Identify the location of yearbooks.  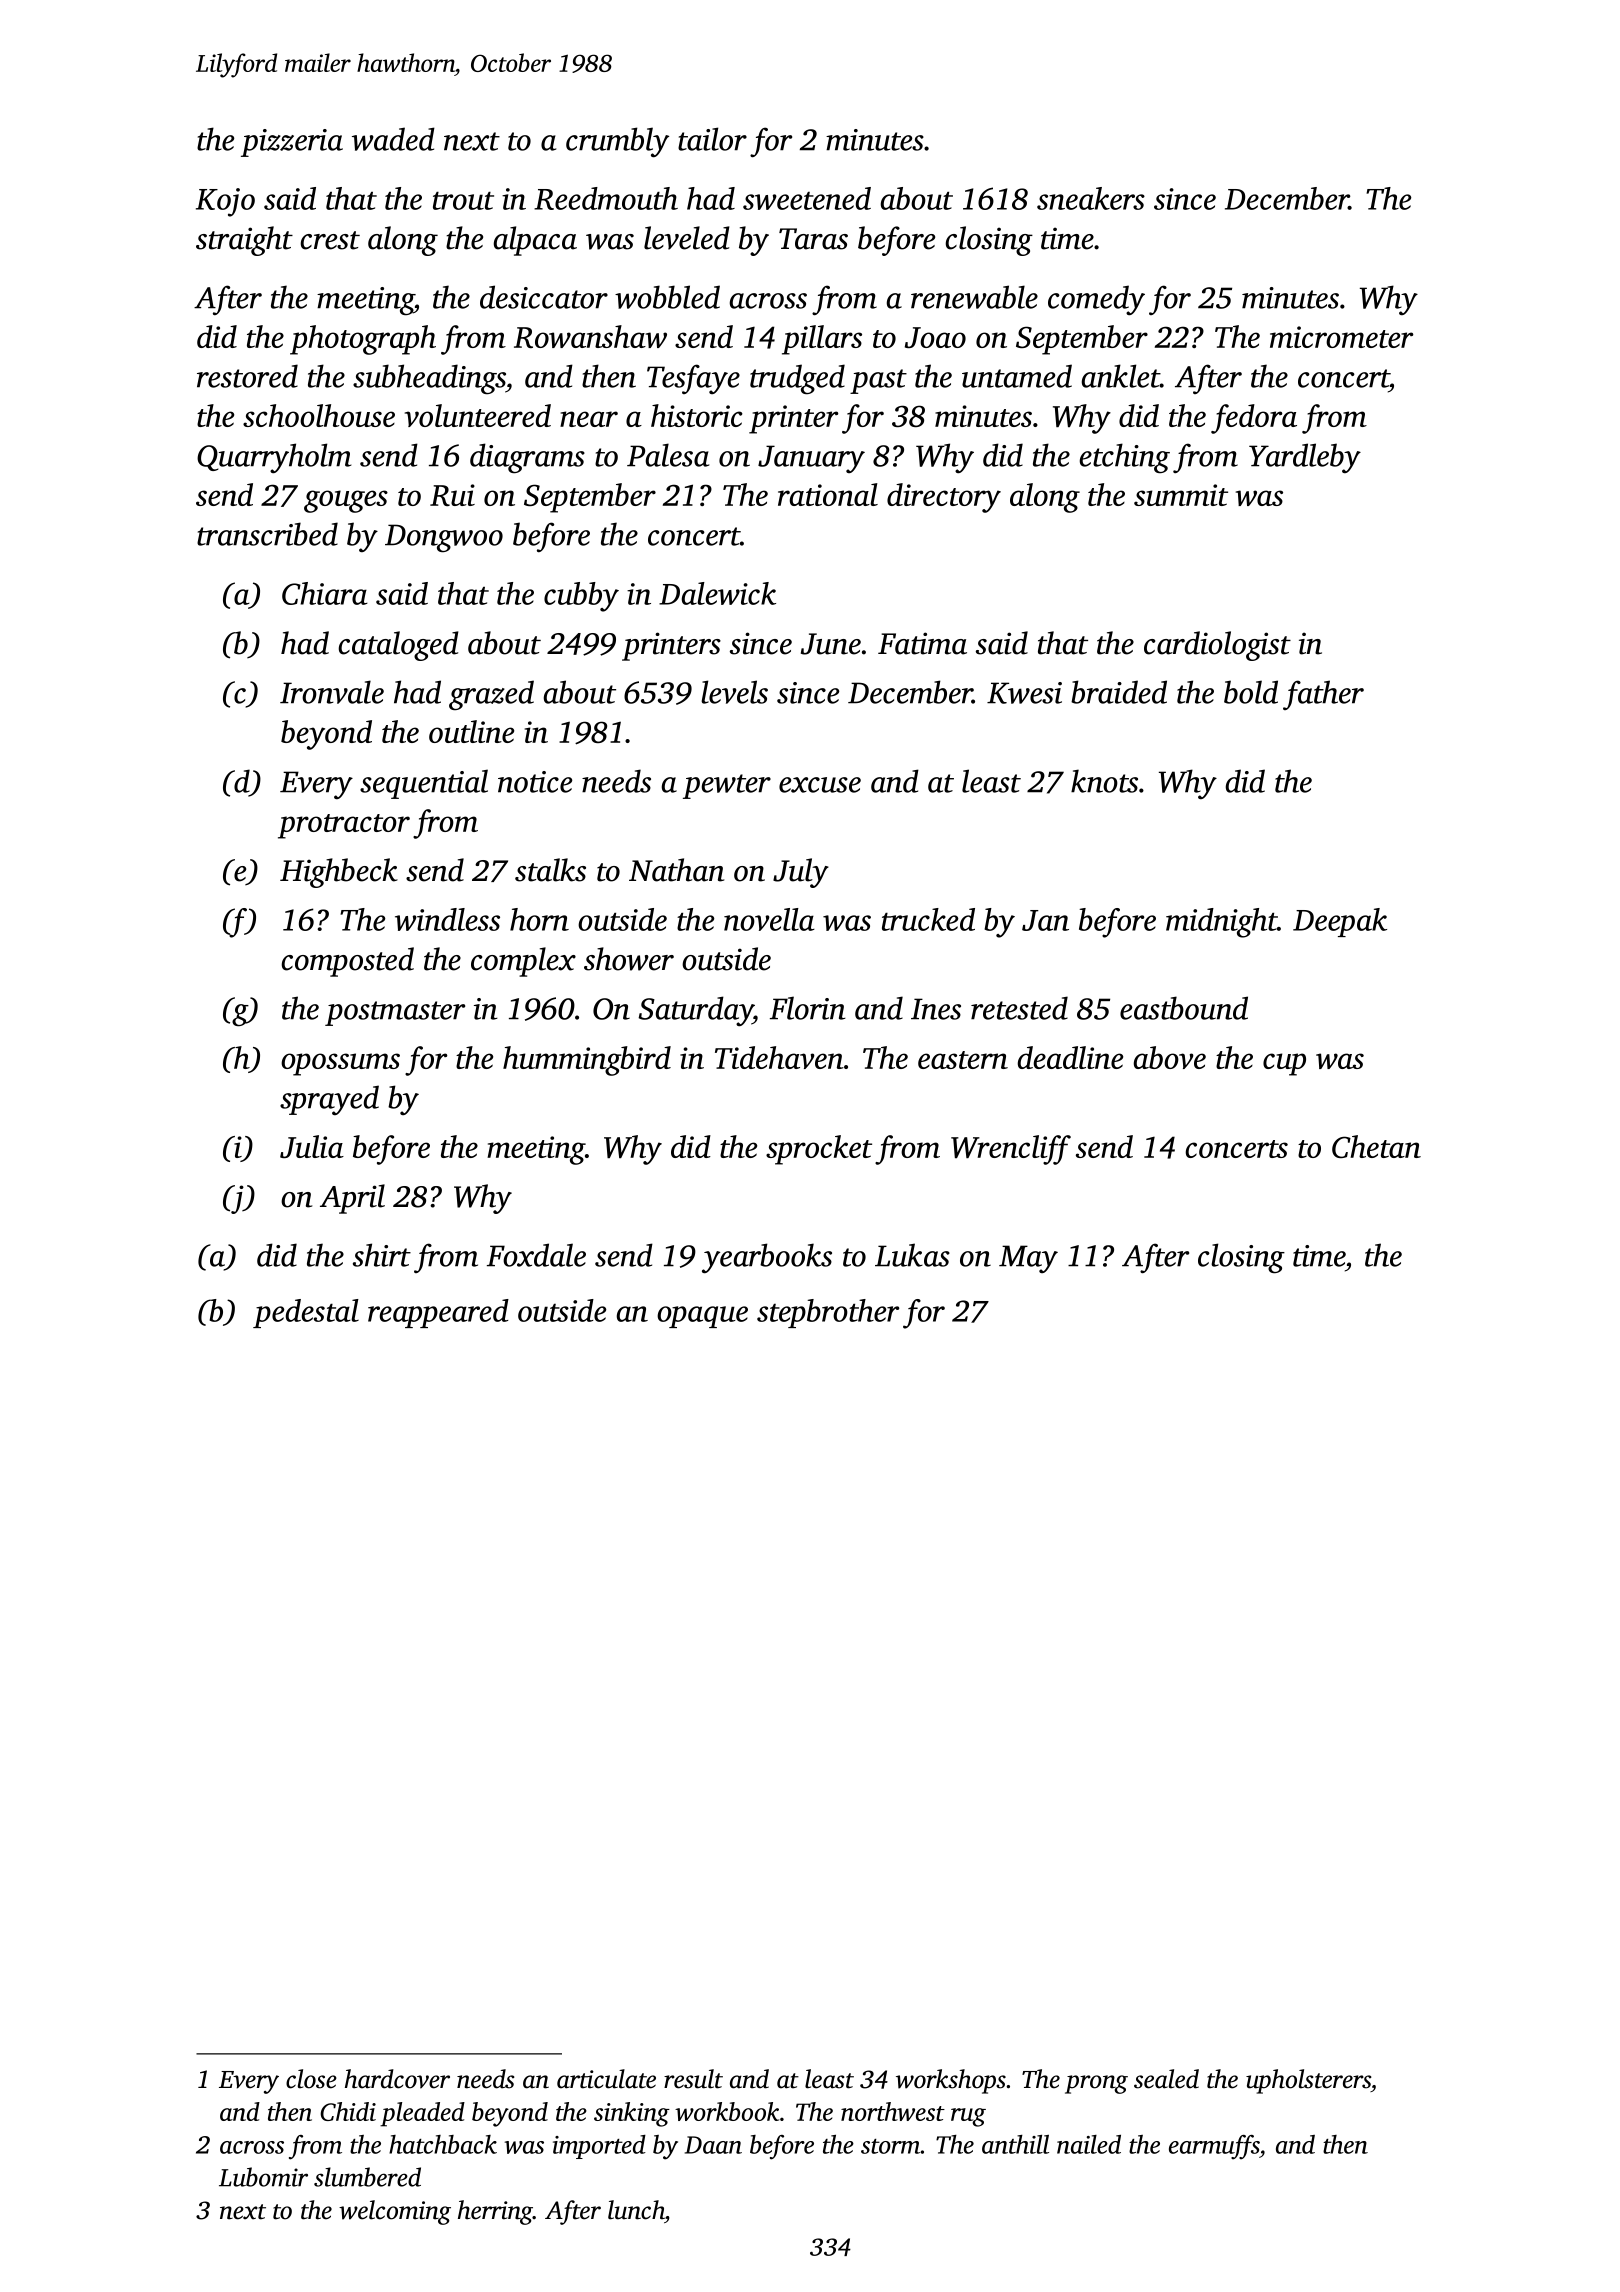
(767, 1258).
